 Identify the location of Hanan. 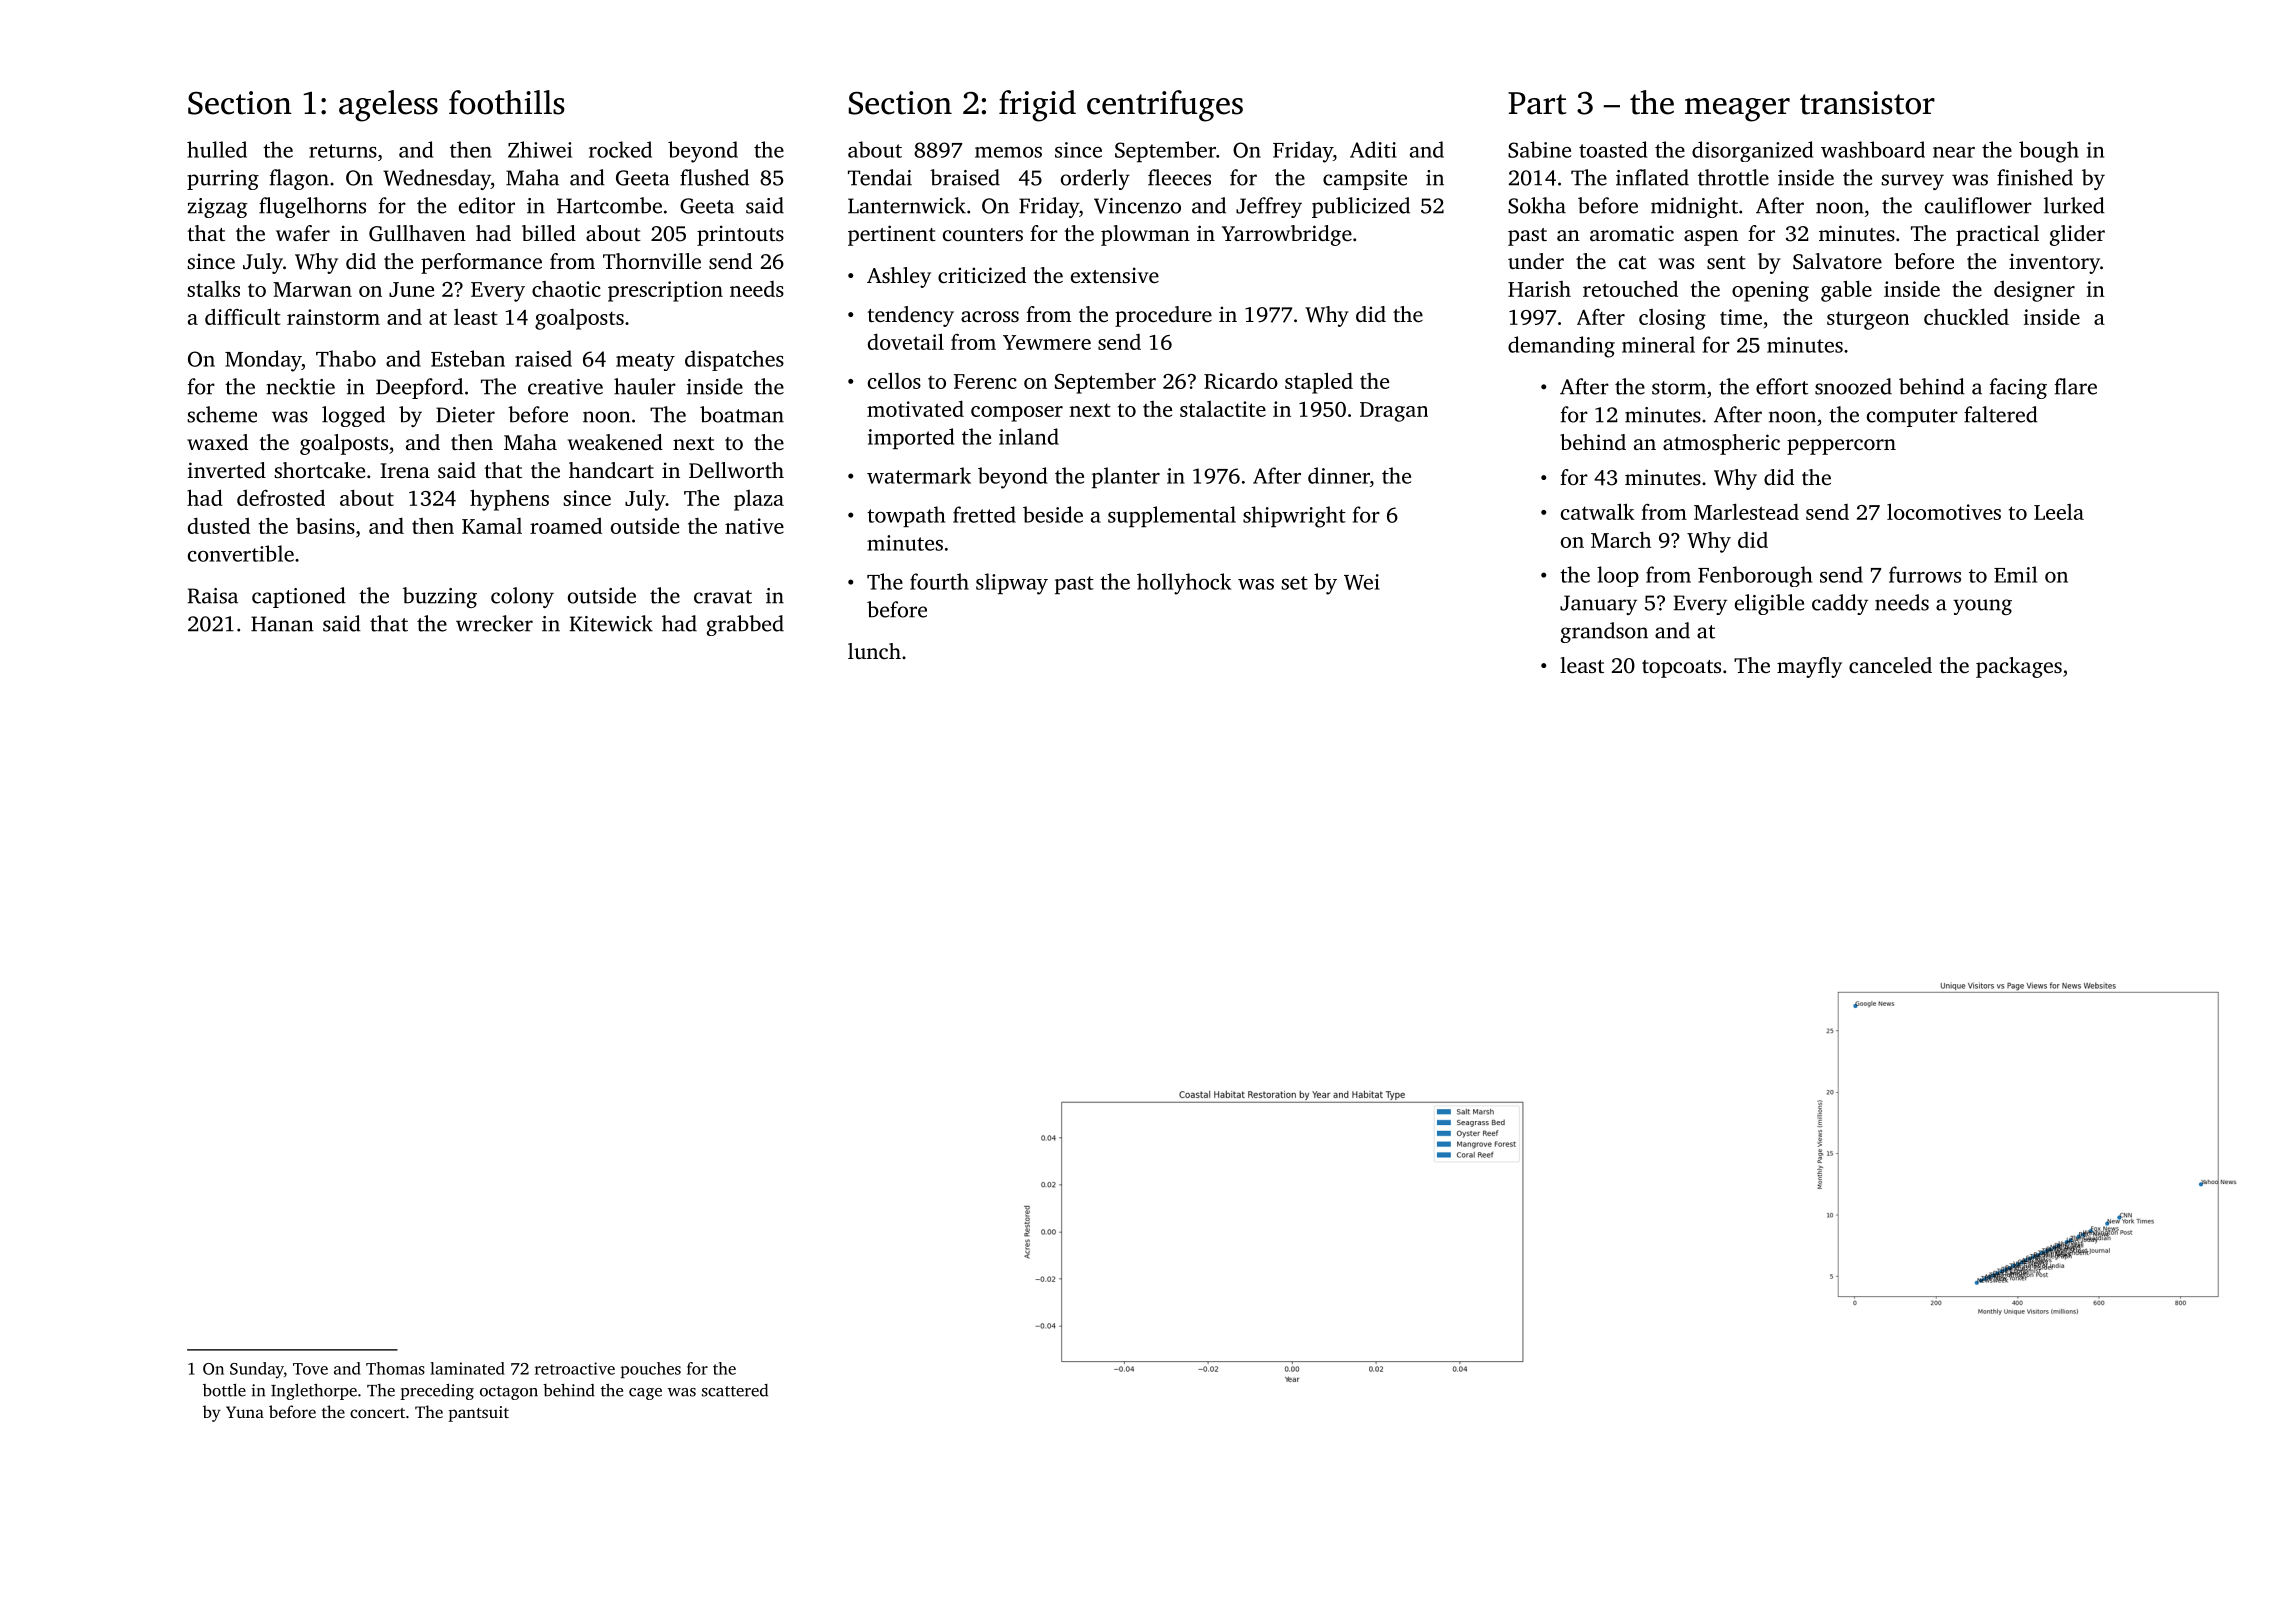
(282, 624).
